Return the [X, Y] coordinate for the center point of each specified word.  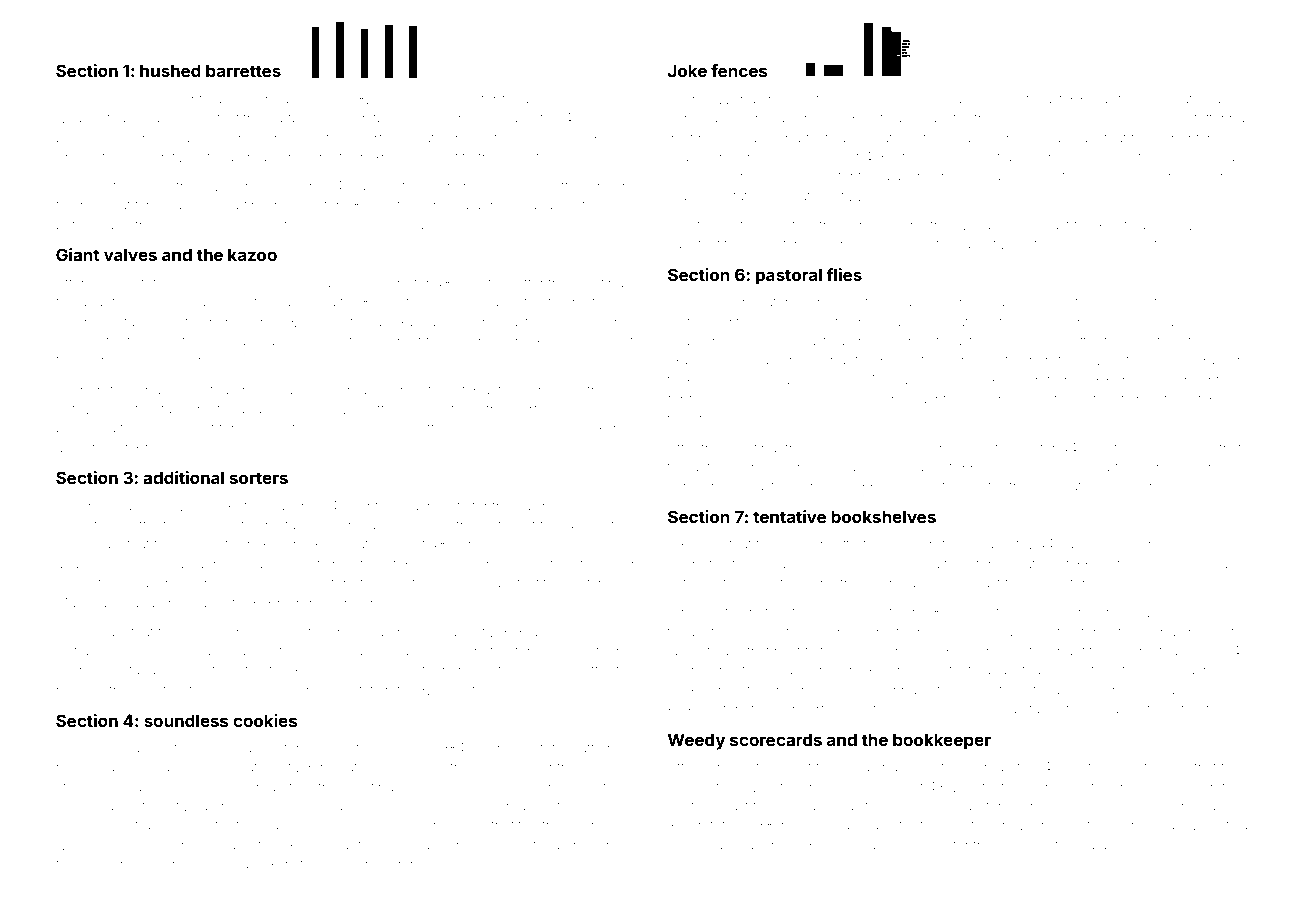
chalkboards [986, 138]
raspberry [698, 342]
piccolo [549, 100]
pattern [593, 750]
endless [1138, 380]
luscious [170, 651]
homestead [201, 390]
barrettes [243, 70]
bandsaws [238, 806]
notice [768, 612]
